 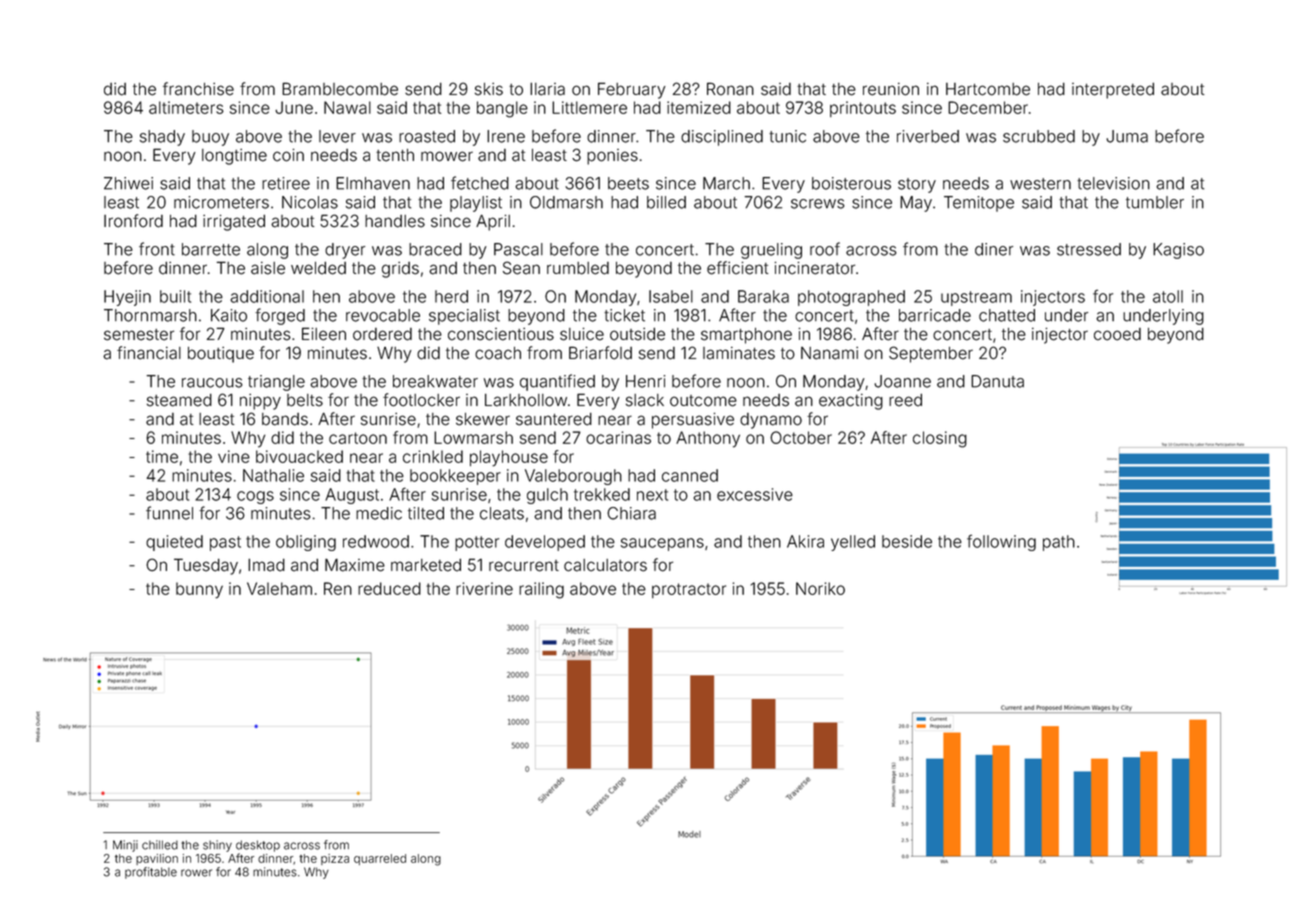 I want to click on Akira, so click(x=805, y=541).
